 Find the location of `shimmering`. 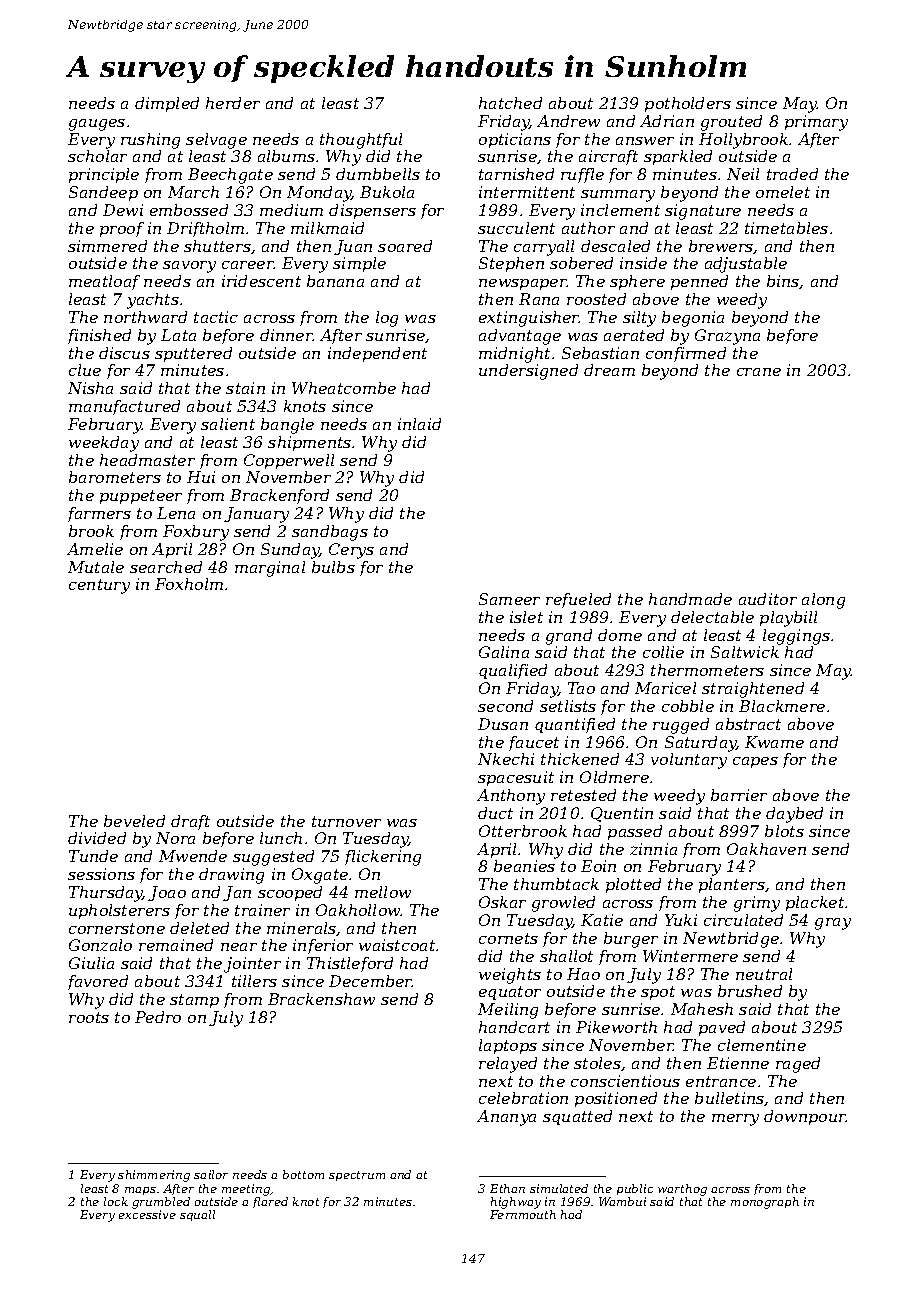

shimmering is located at coordinates (154, 1176).
